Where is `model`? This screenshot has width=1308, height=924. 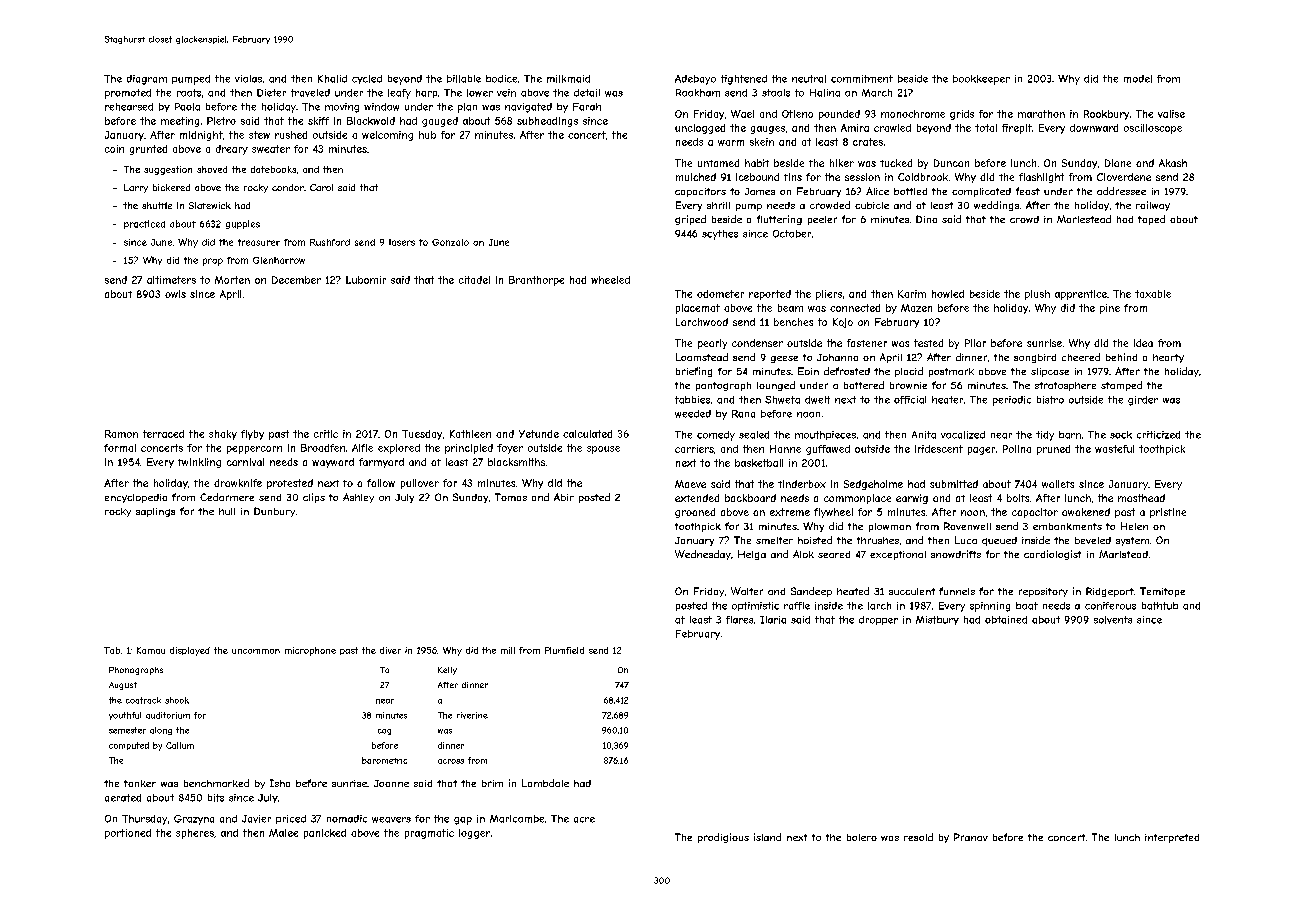 model is located at coordinates (1138, 79).
